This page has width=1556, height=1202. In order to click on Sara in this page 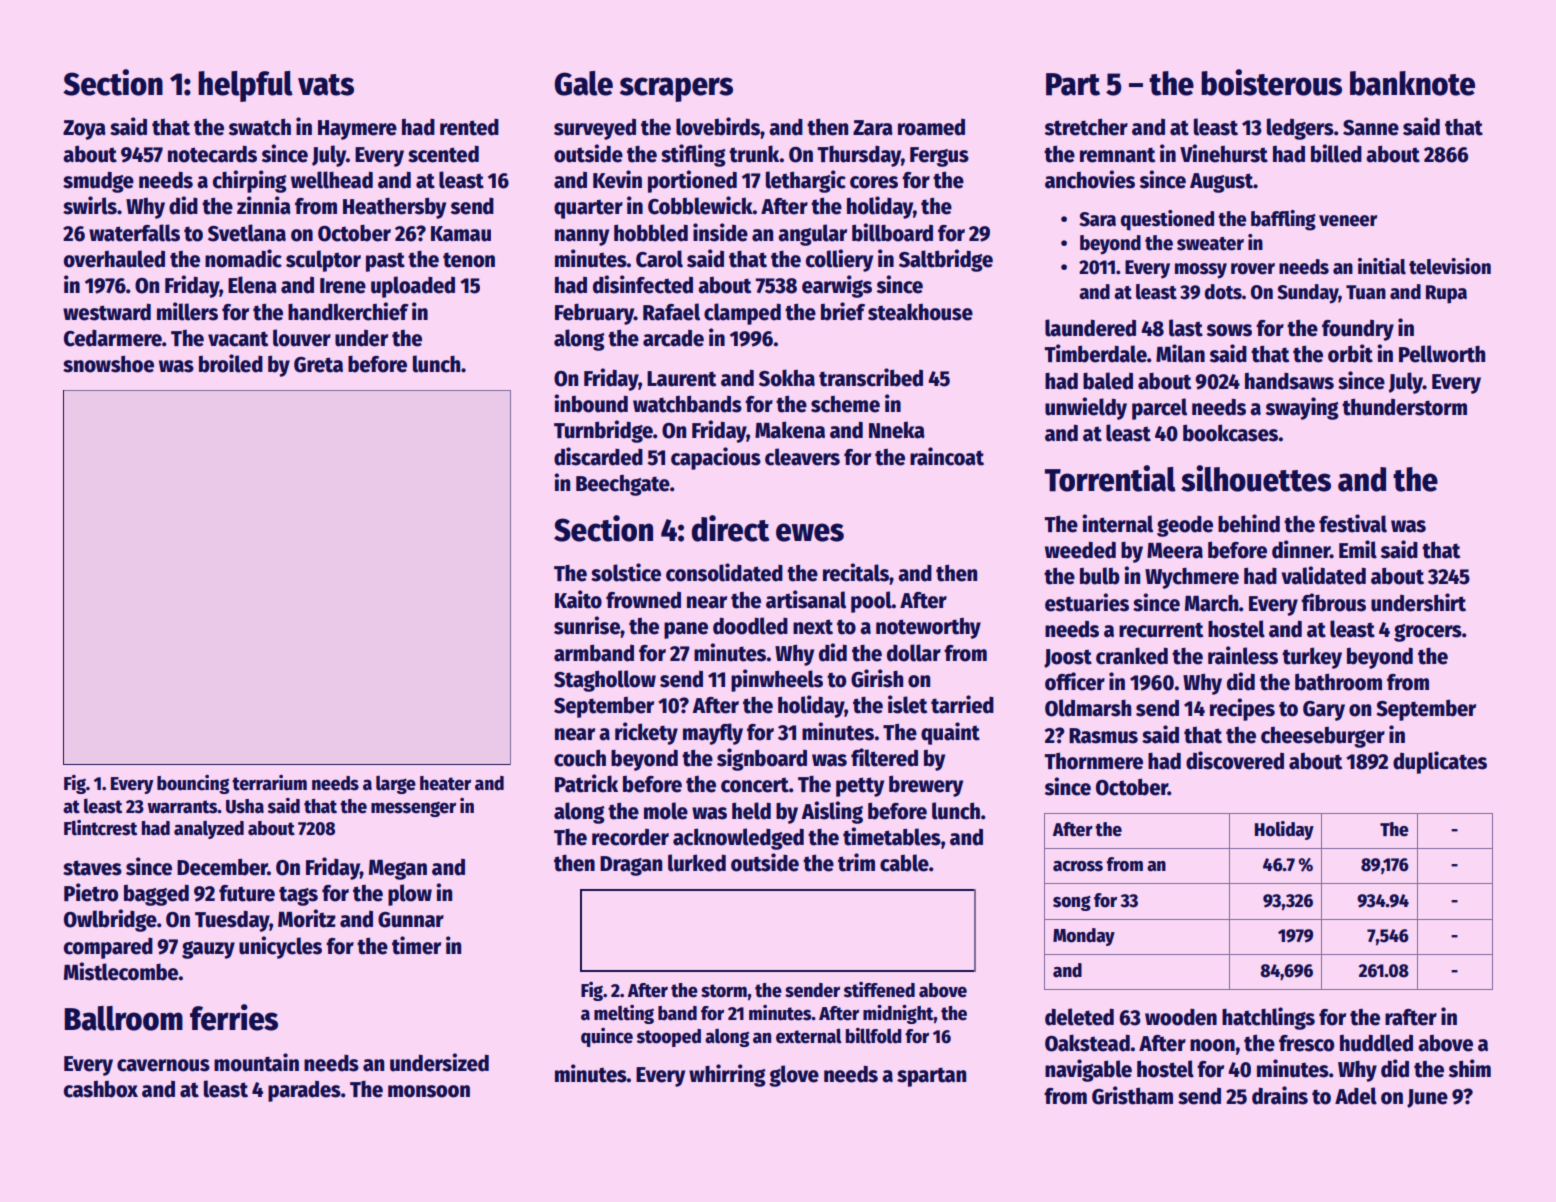, I will do `click(1097, 219)`.
